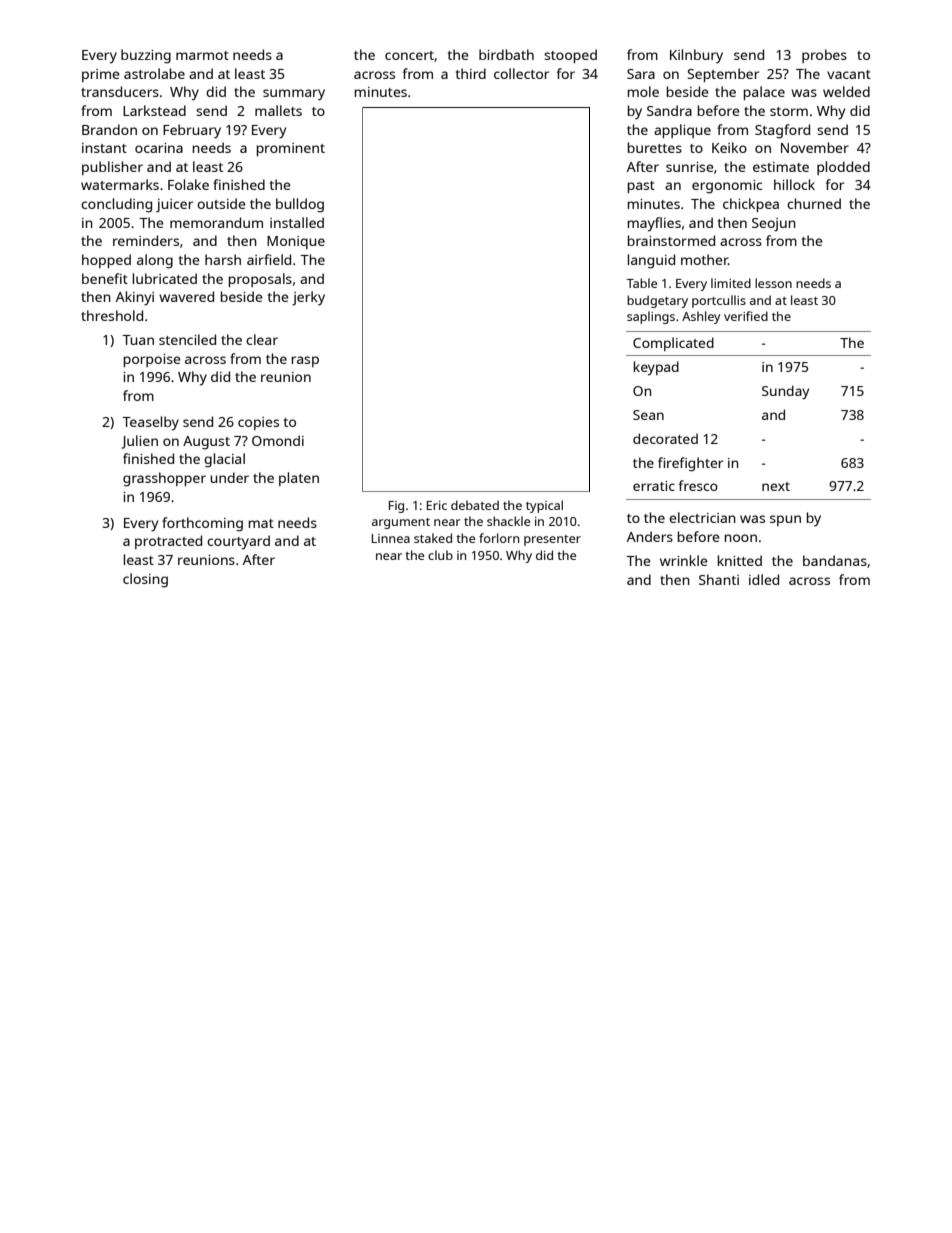 The height and width of the page is (1233, 952). I want to click on protracted, so click(168, 542).
